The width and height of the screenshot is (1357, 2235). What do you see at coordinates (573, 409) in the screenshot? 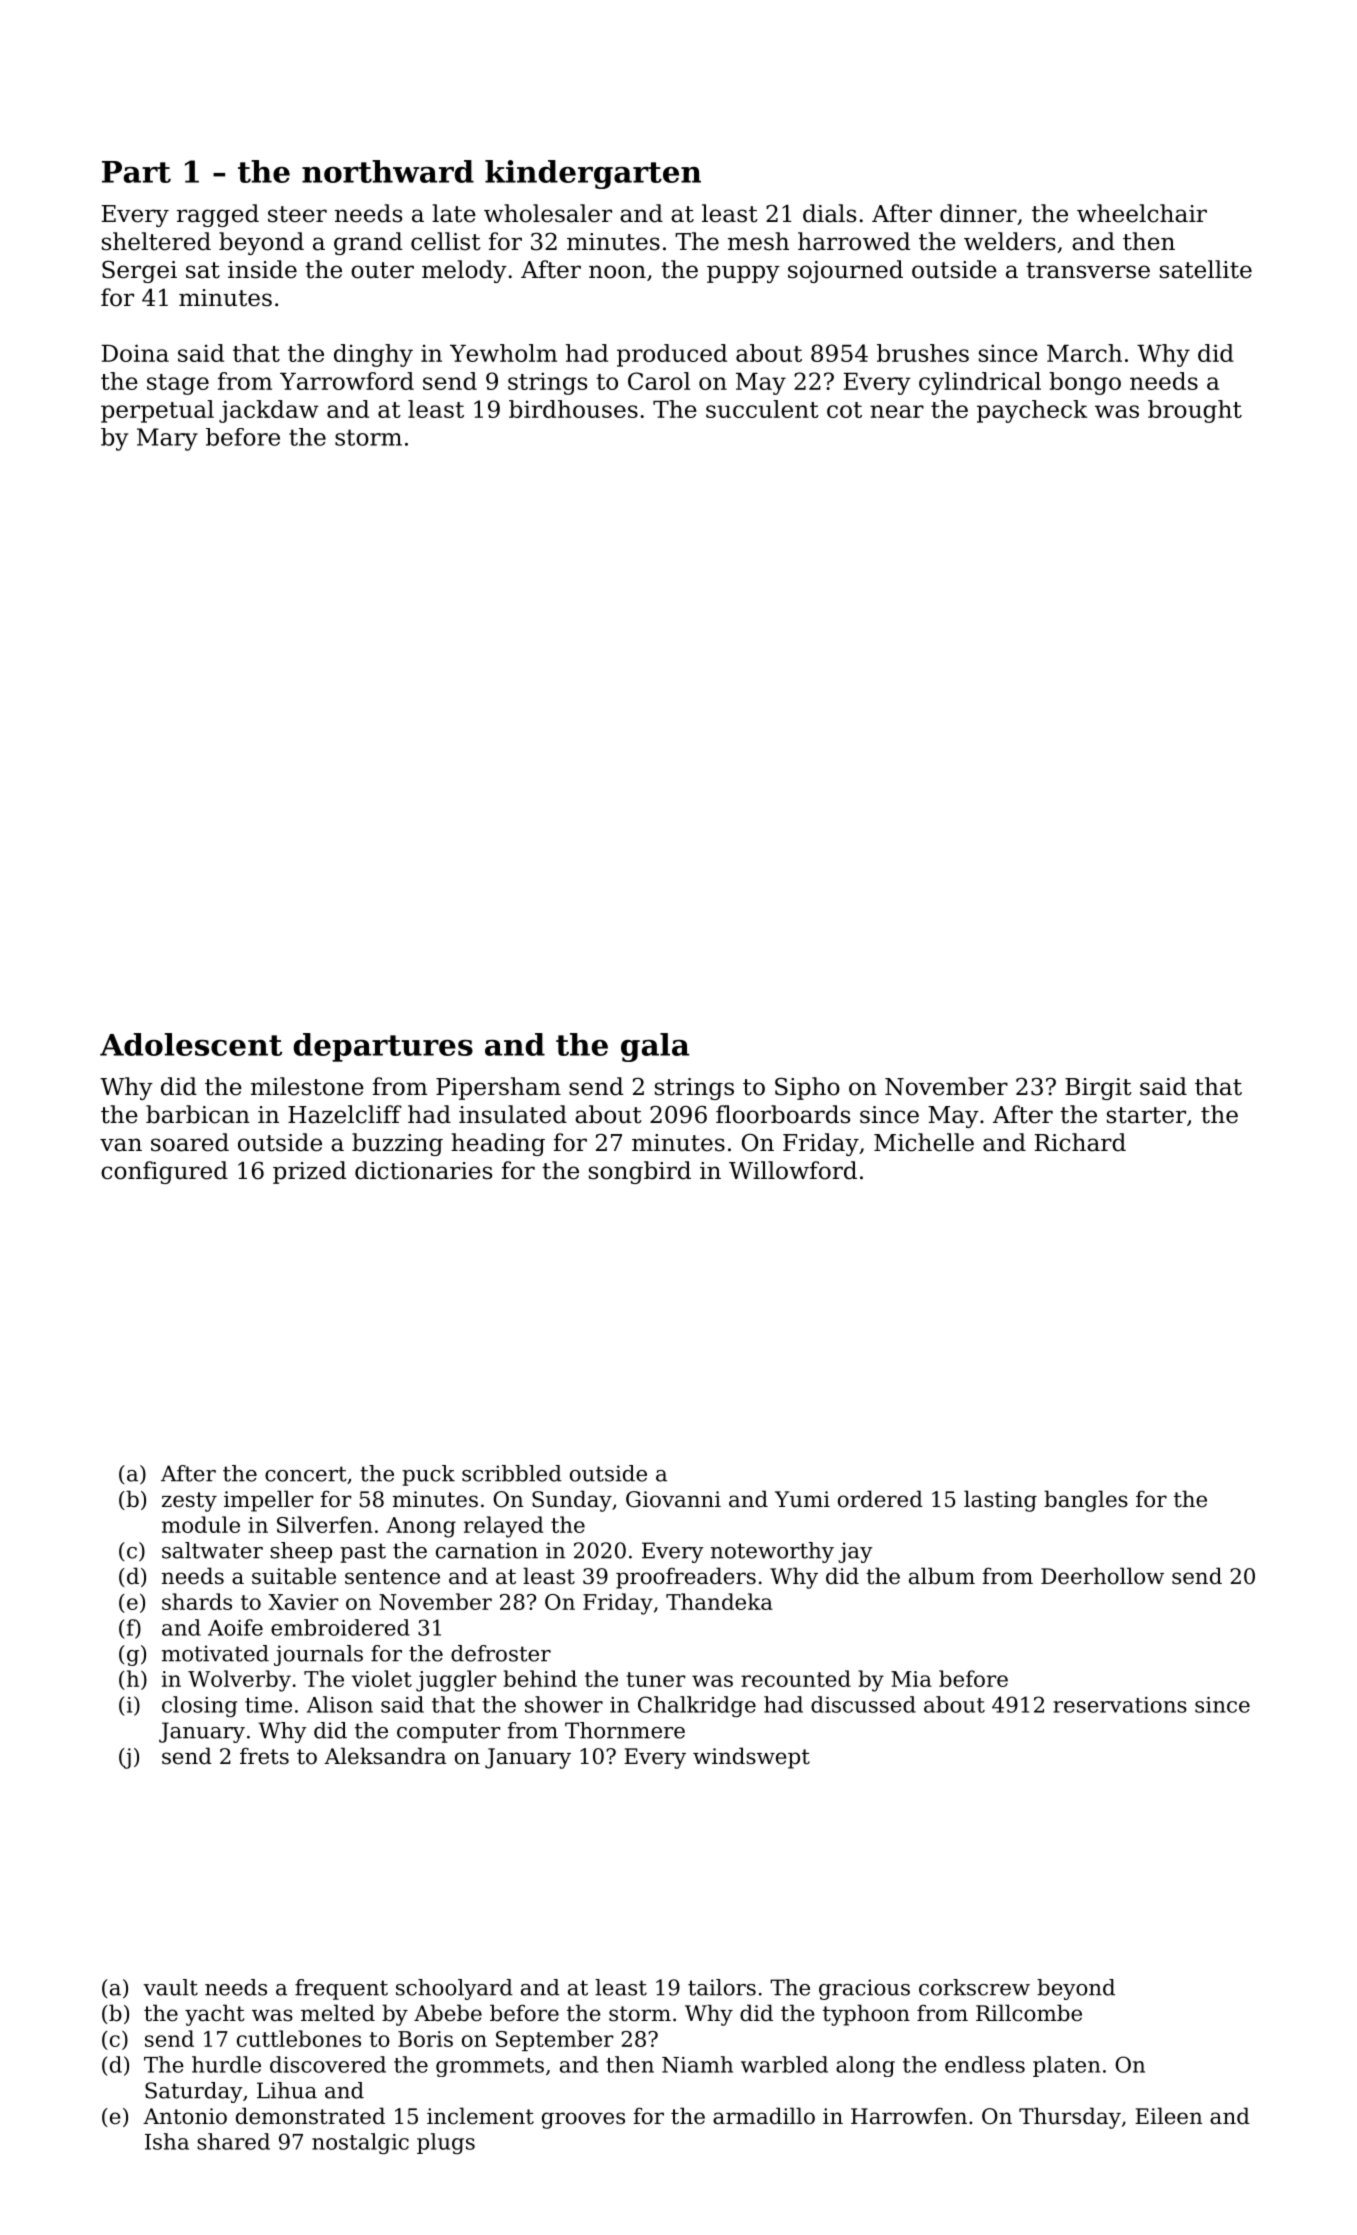
I see `birdhouses` at bounding box center [573, 409].
